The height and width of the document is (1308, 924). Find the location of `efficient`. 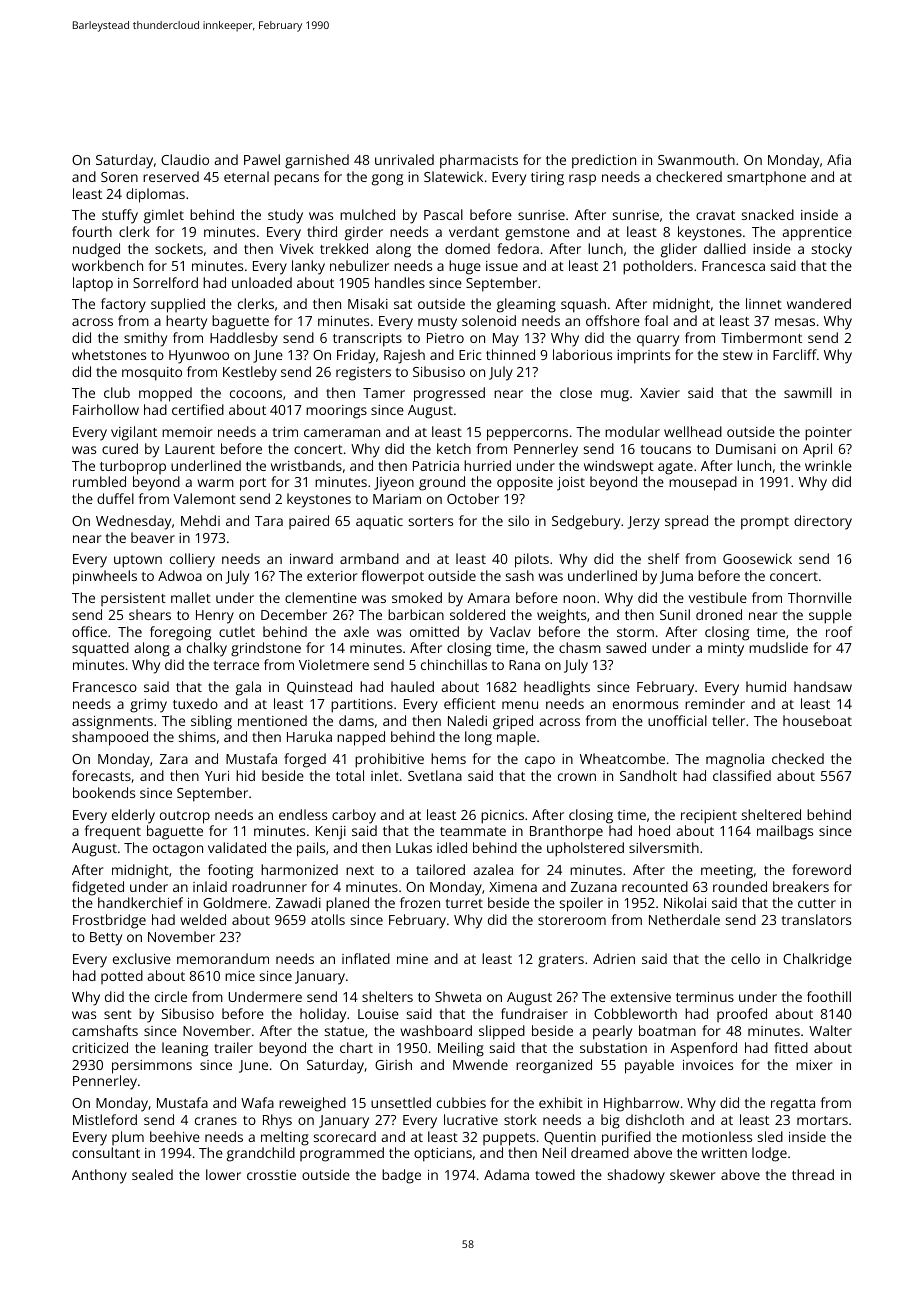

efficient is located at coordinates (470, 703).
